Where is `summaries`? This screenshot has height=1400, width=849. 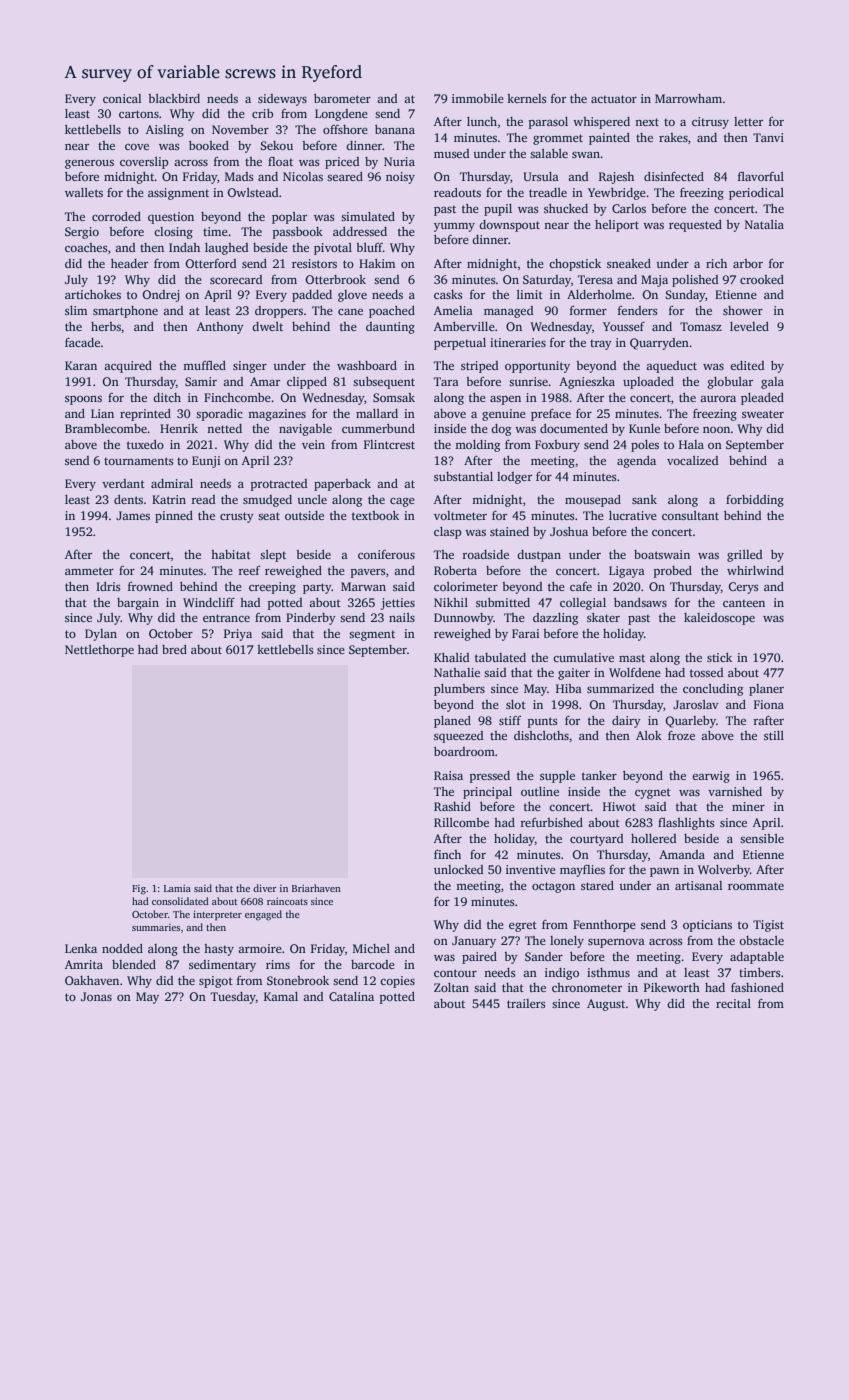 summaries is located at coordinates (156, 927).
